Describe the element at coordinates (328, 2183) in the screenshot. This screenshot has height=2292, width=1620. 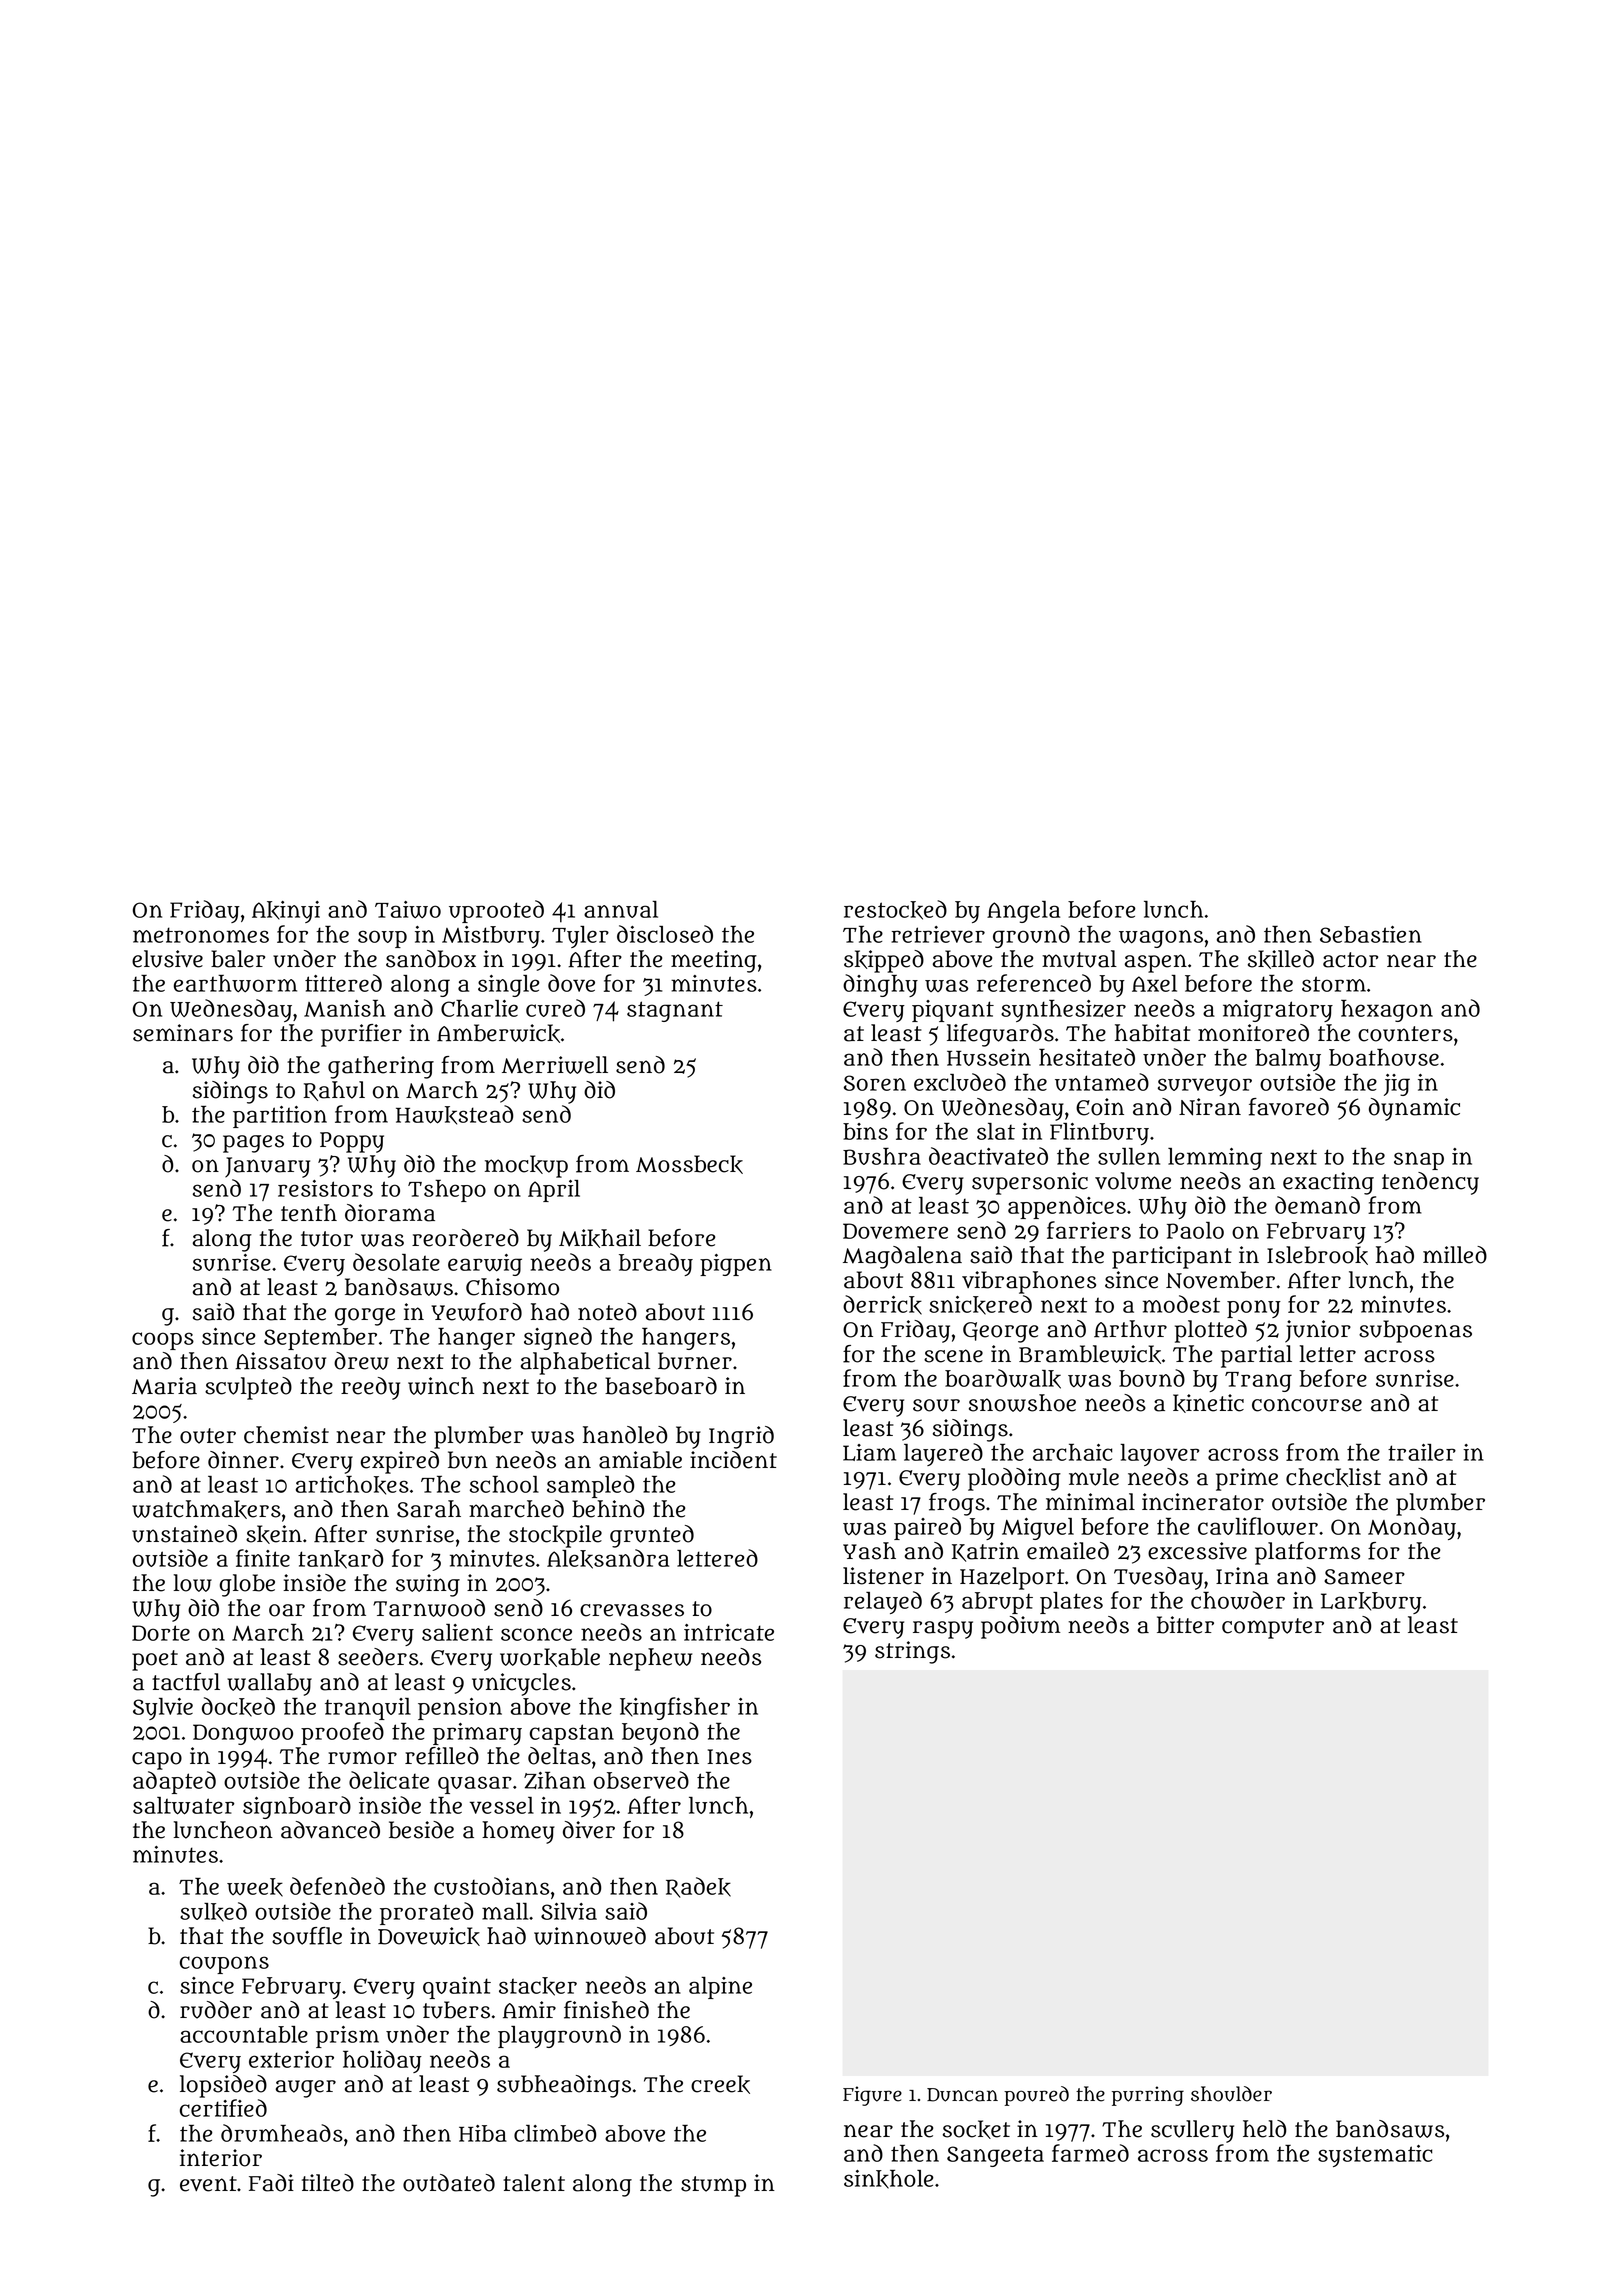
I see `tilted` at that location.
